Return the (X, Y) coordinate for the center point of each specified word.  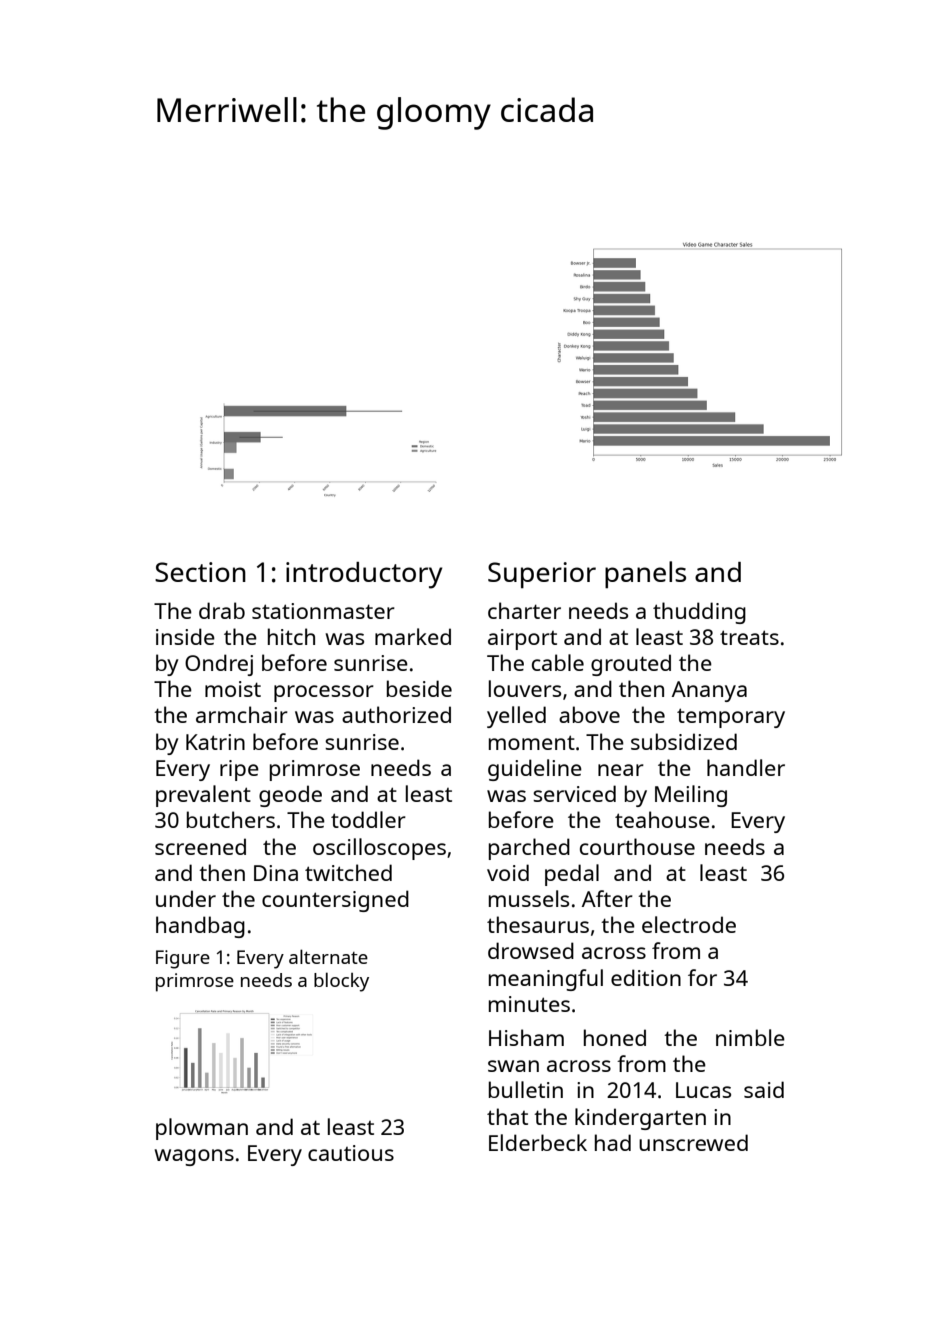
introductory (364, 575)
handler (746, 767)
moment (532, 742)
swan (513, 1066)
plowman (202, 1129)
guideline (535, 770)
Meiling (691, 796)
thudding (699, 613)
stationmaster (323, 611)
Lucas (703, 1090)
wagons (194, 1157)
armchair (242, 714)
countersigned (335, 901)
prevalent (203, 796)
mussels (529, 898)
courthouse (637, 846)
